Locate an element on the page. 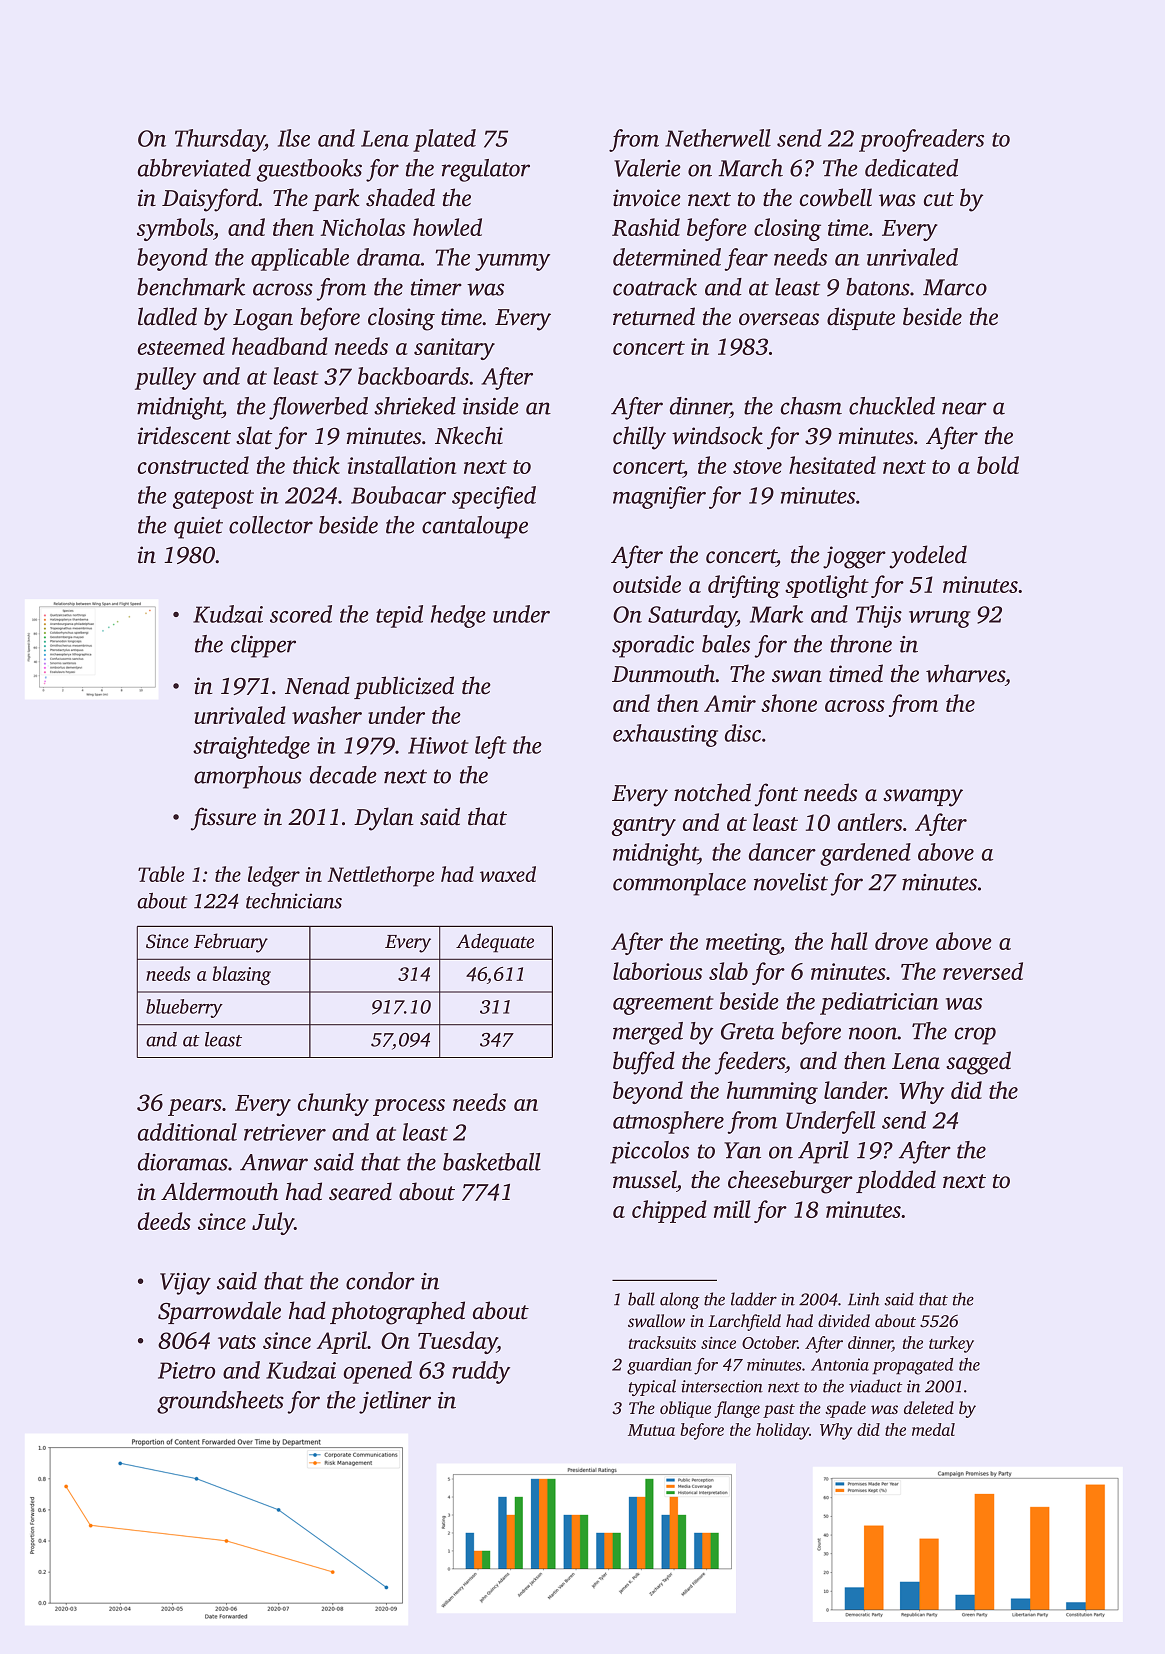 This page has height=1654, width=1165. turkey is located at coordinates (951, 1344).
